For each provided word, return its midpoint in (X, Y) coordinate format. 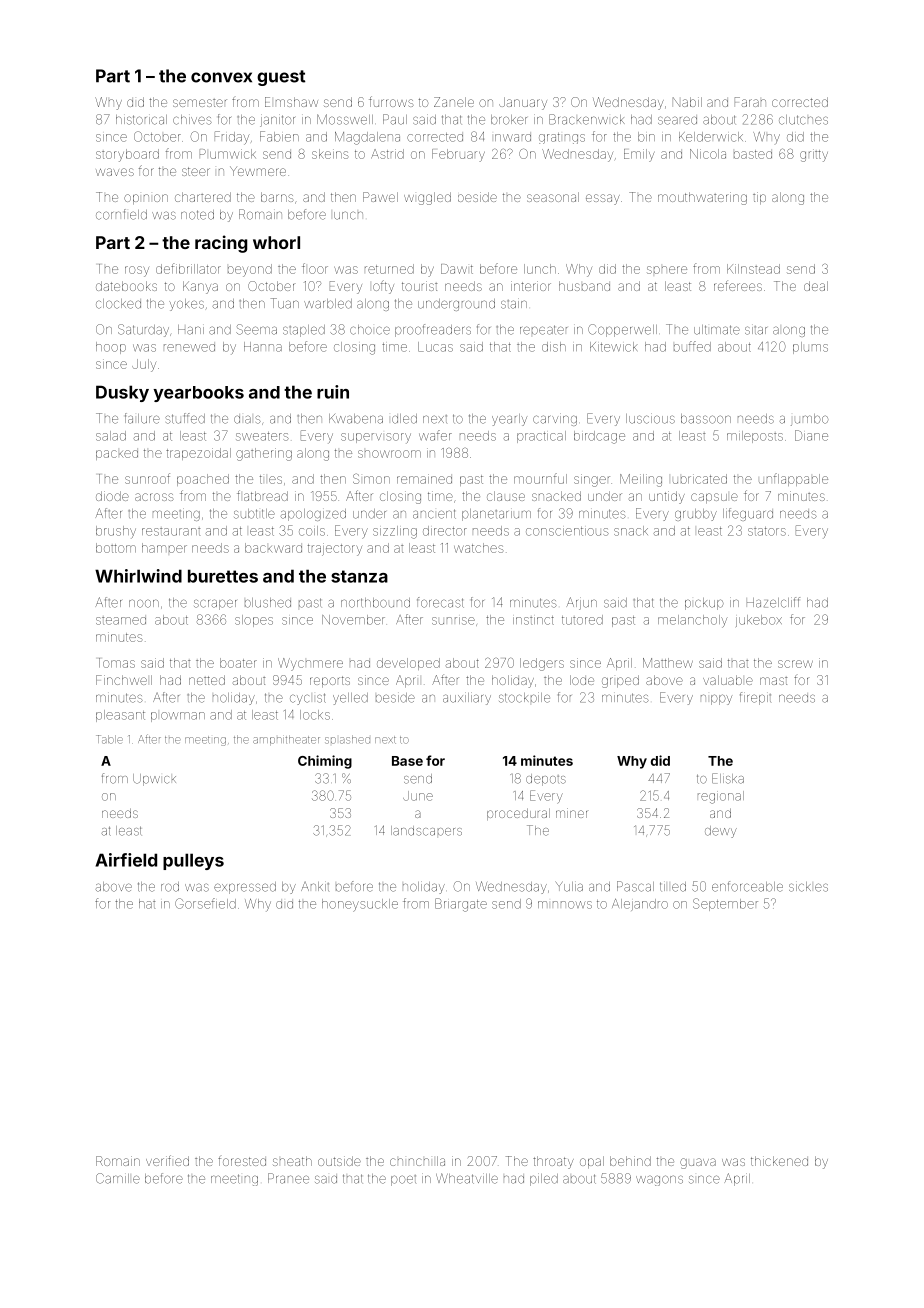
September (725, 904)
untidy (667, 497)
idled (404, 419)
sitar (756, 330)
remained (424, 479)
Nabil (687, 102)
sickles (808, 887)
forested (242, 1161)
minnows (565, 905)
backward (273, 548)
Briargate (461, 905)
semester (200, 103)
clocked (118, 304)
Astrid (387, 154)
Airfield (126, 860)
